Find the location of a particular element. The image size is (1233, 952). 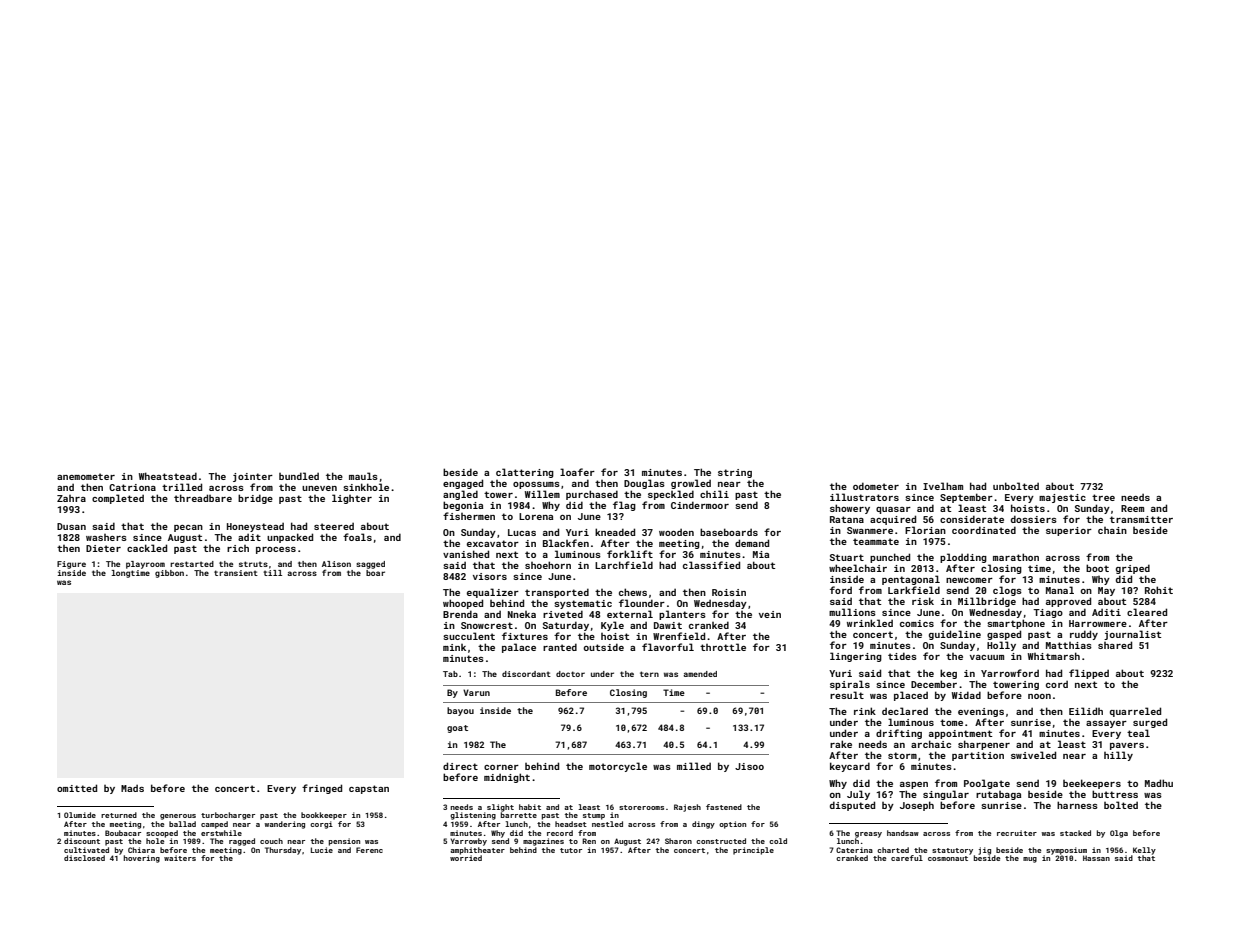

Mia is located at coordinates (761, 554).
